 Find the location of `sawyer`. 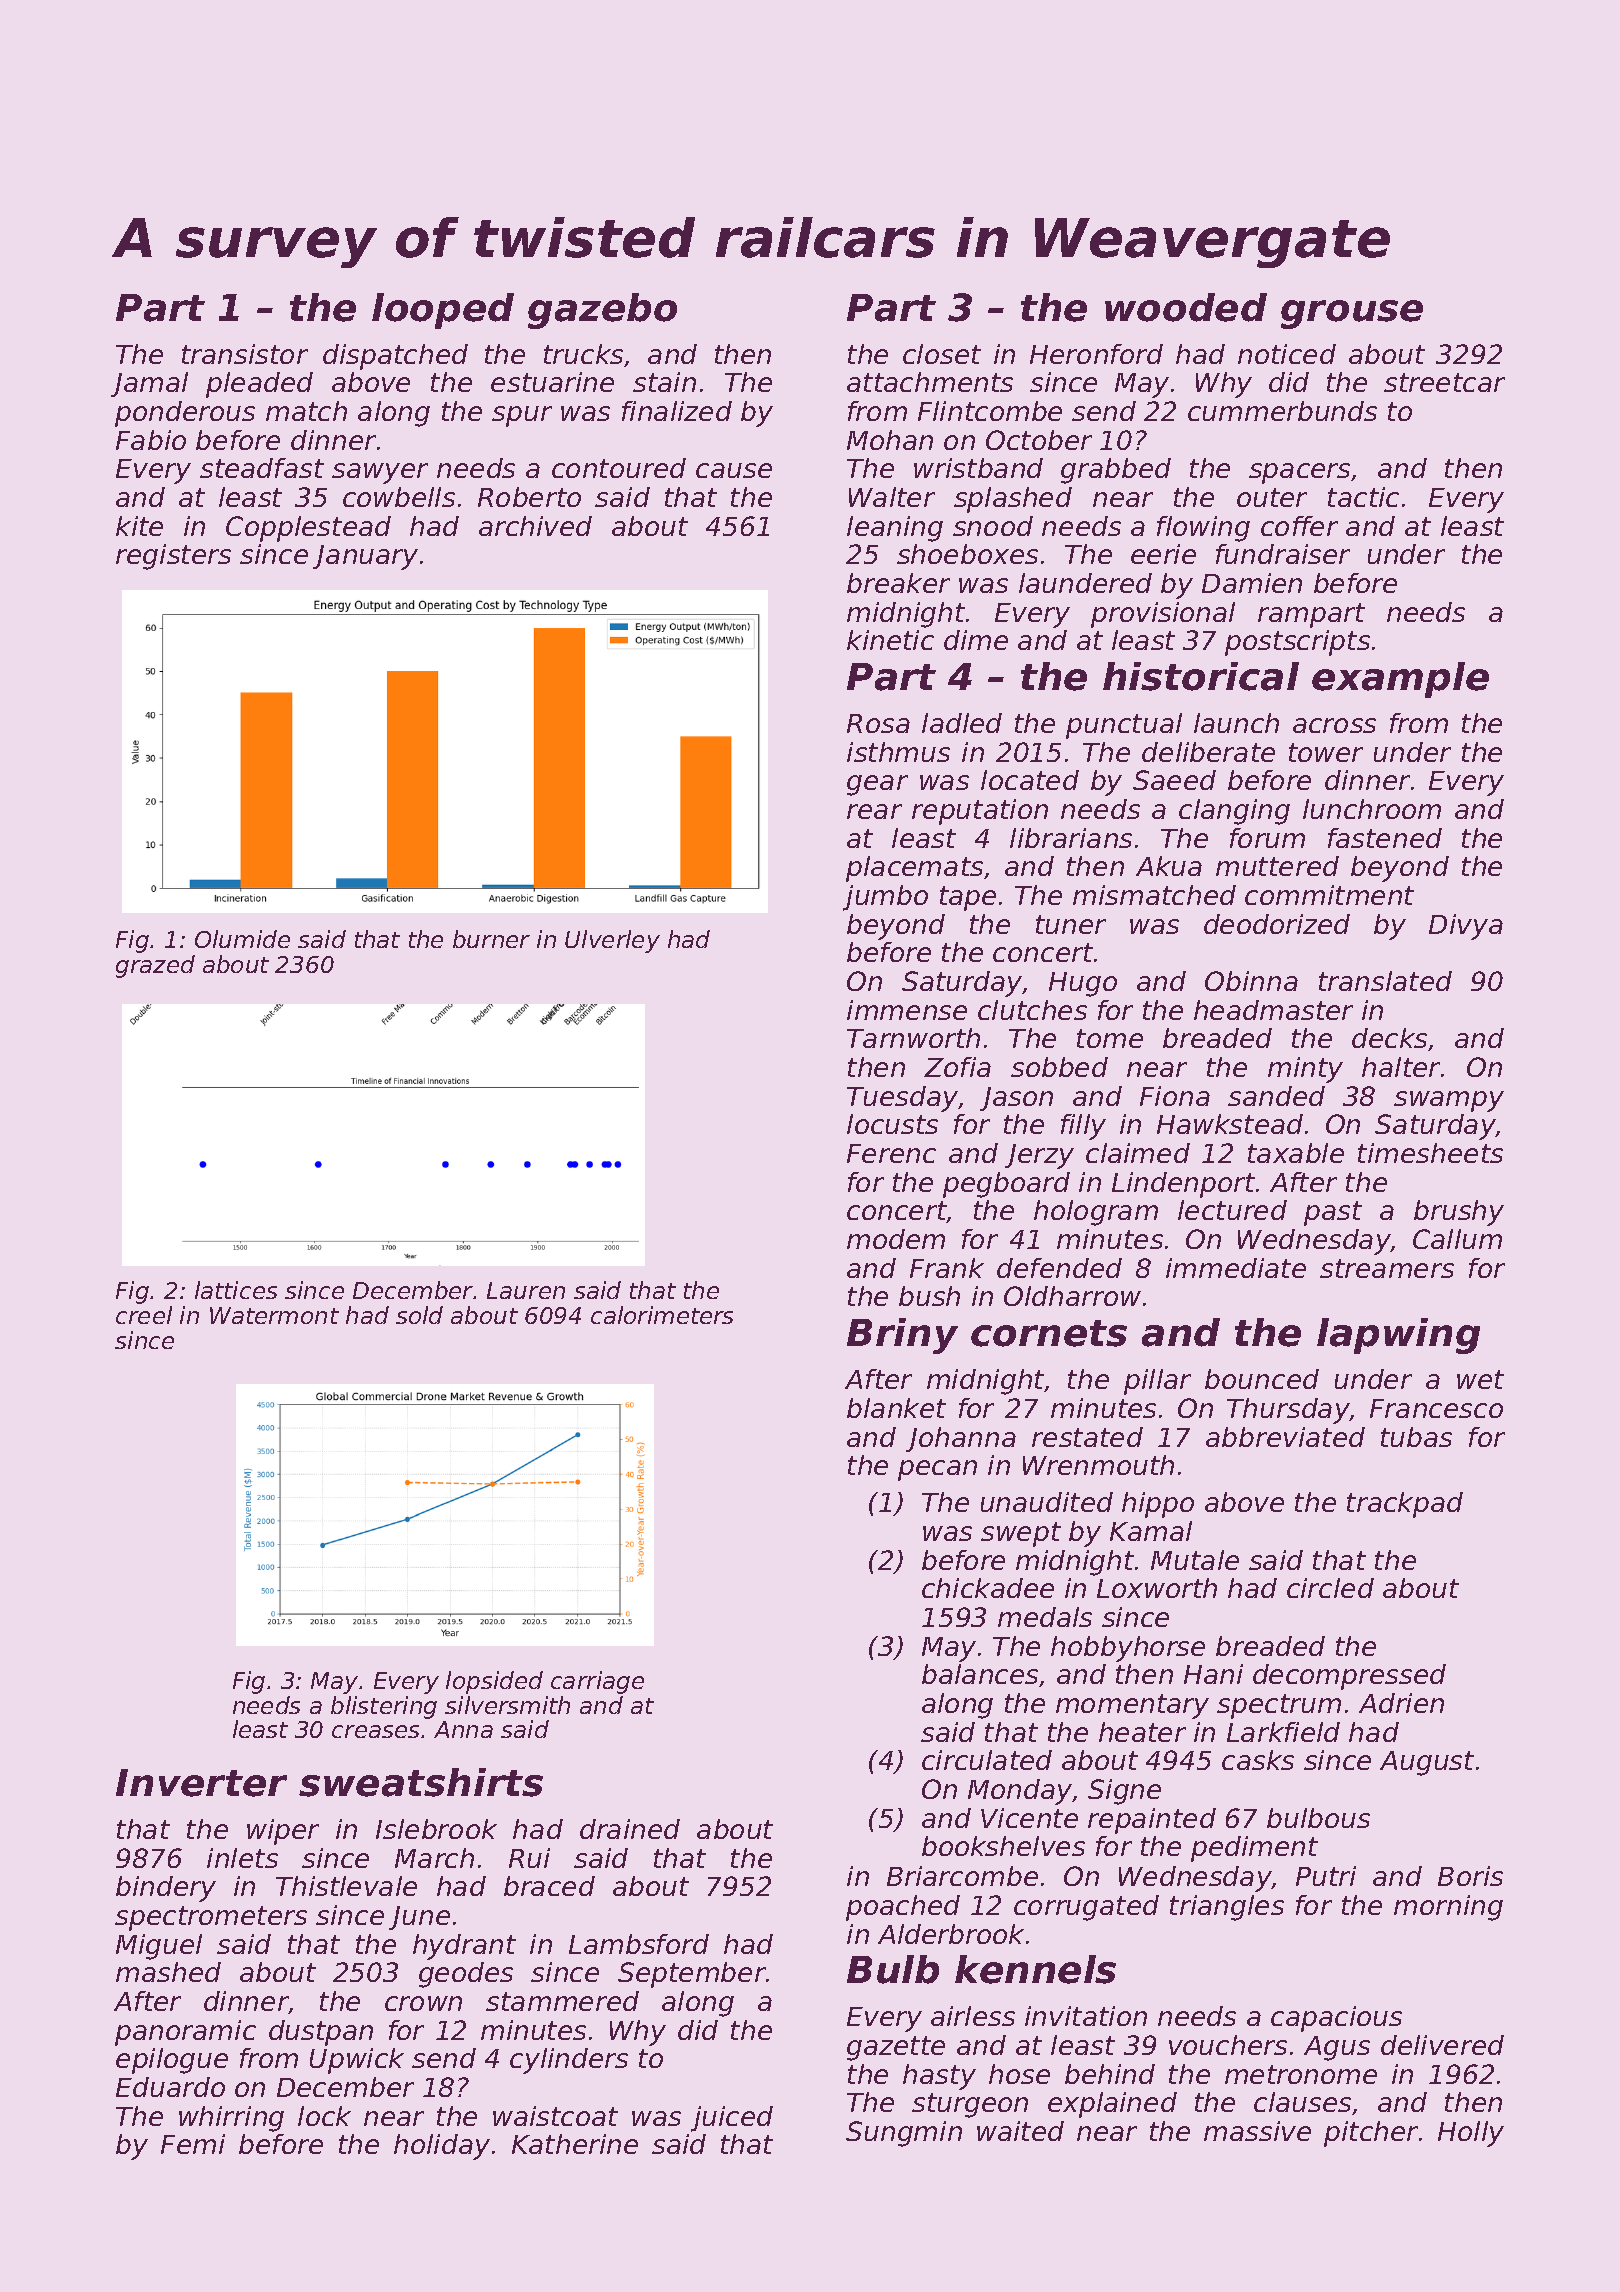

sawyer is located at coordinates (380, 473).
